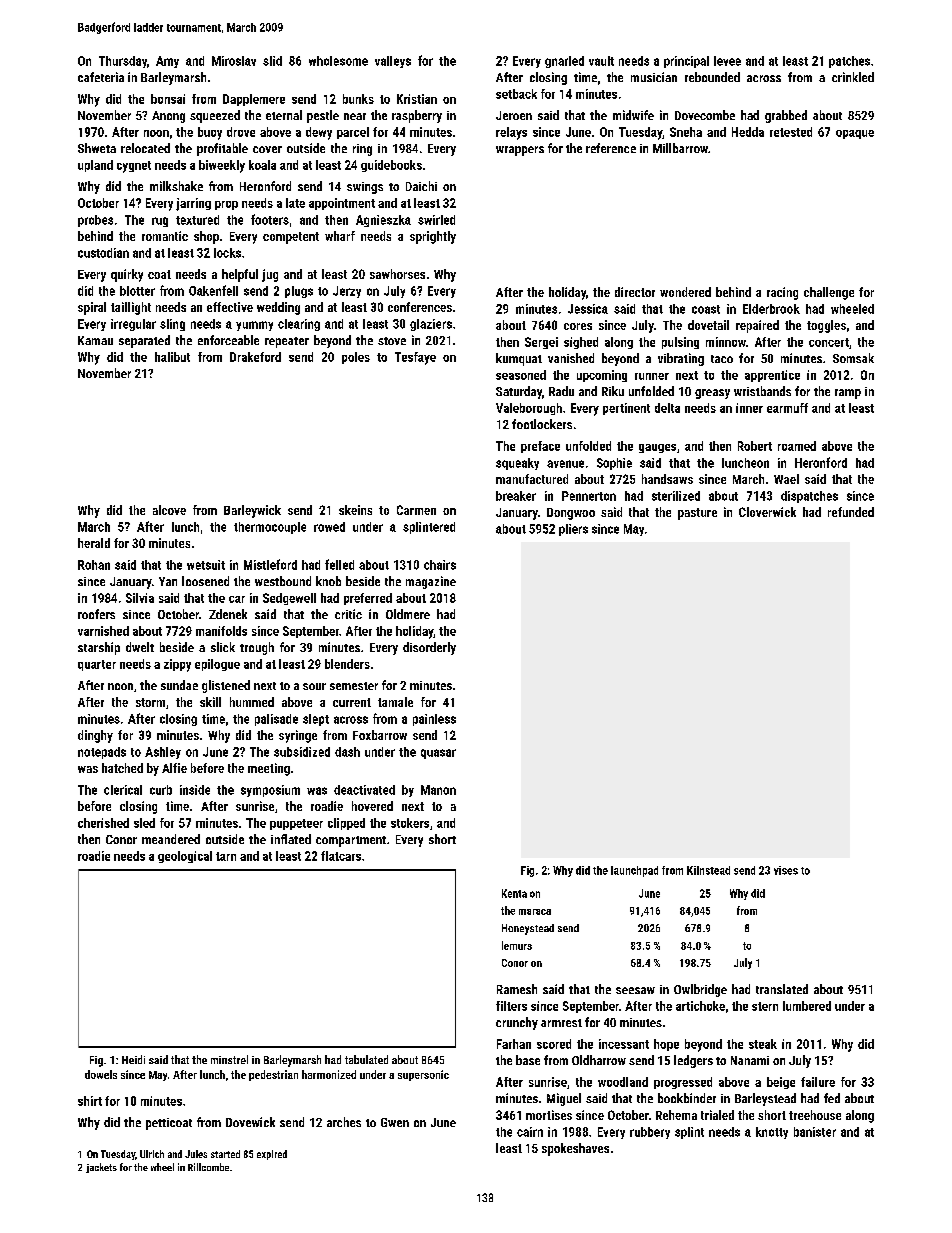  What do you see at coordinates (234, 61) in the screenshot?
I see `Miroslav` at bounding box center [234, 61].
